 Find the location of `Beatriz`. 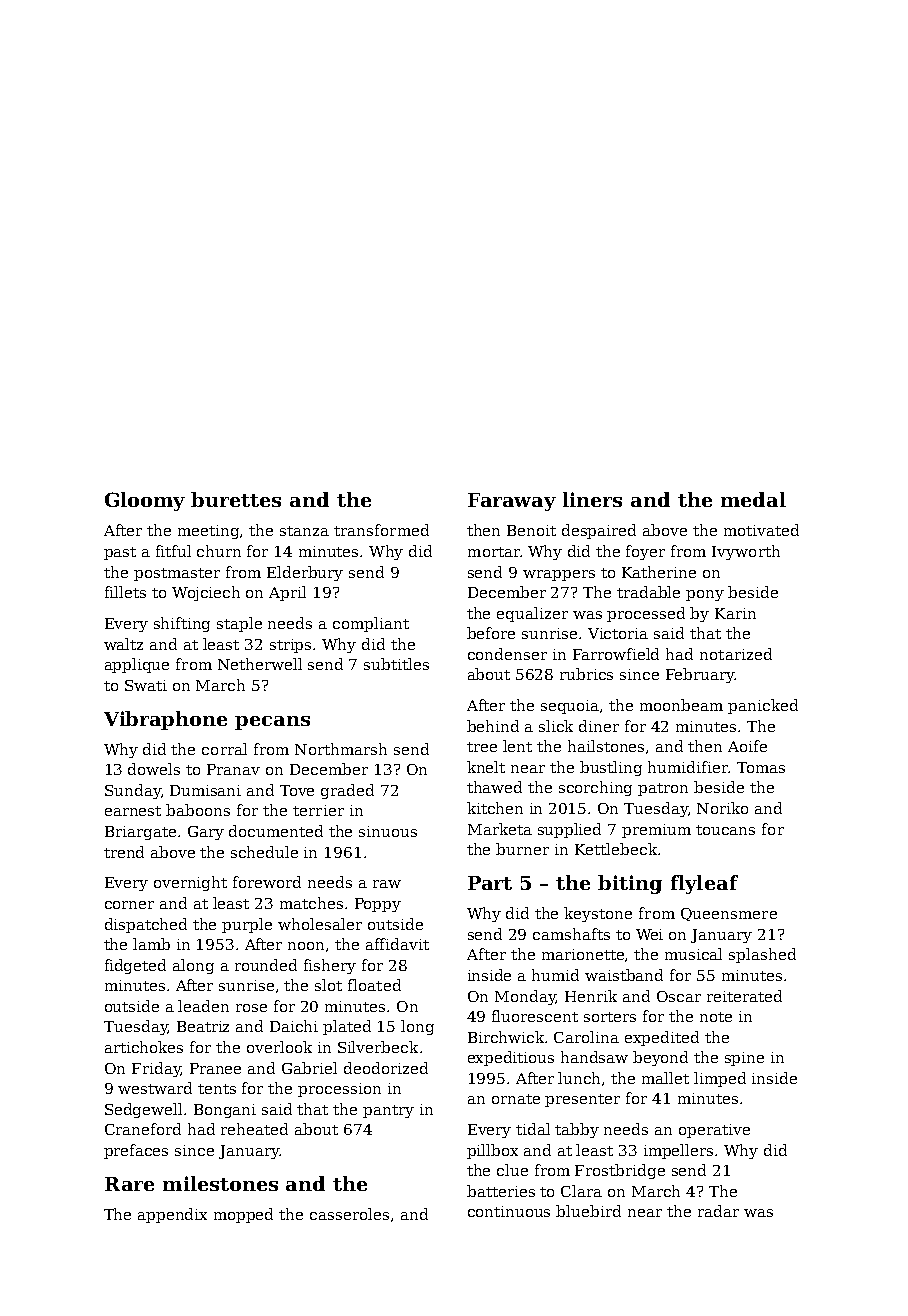

Beatriz is located at coordinates (203, 1026).
